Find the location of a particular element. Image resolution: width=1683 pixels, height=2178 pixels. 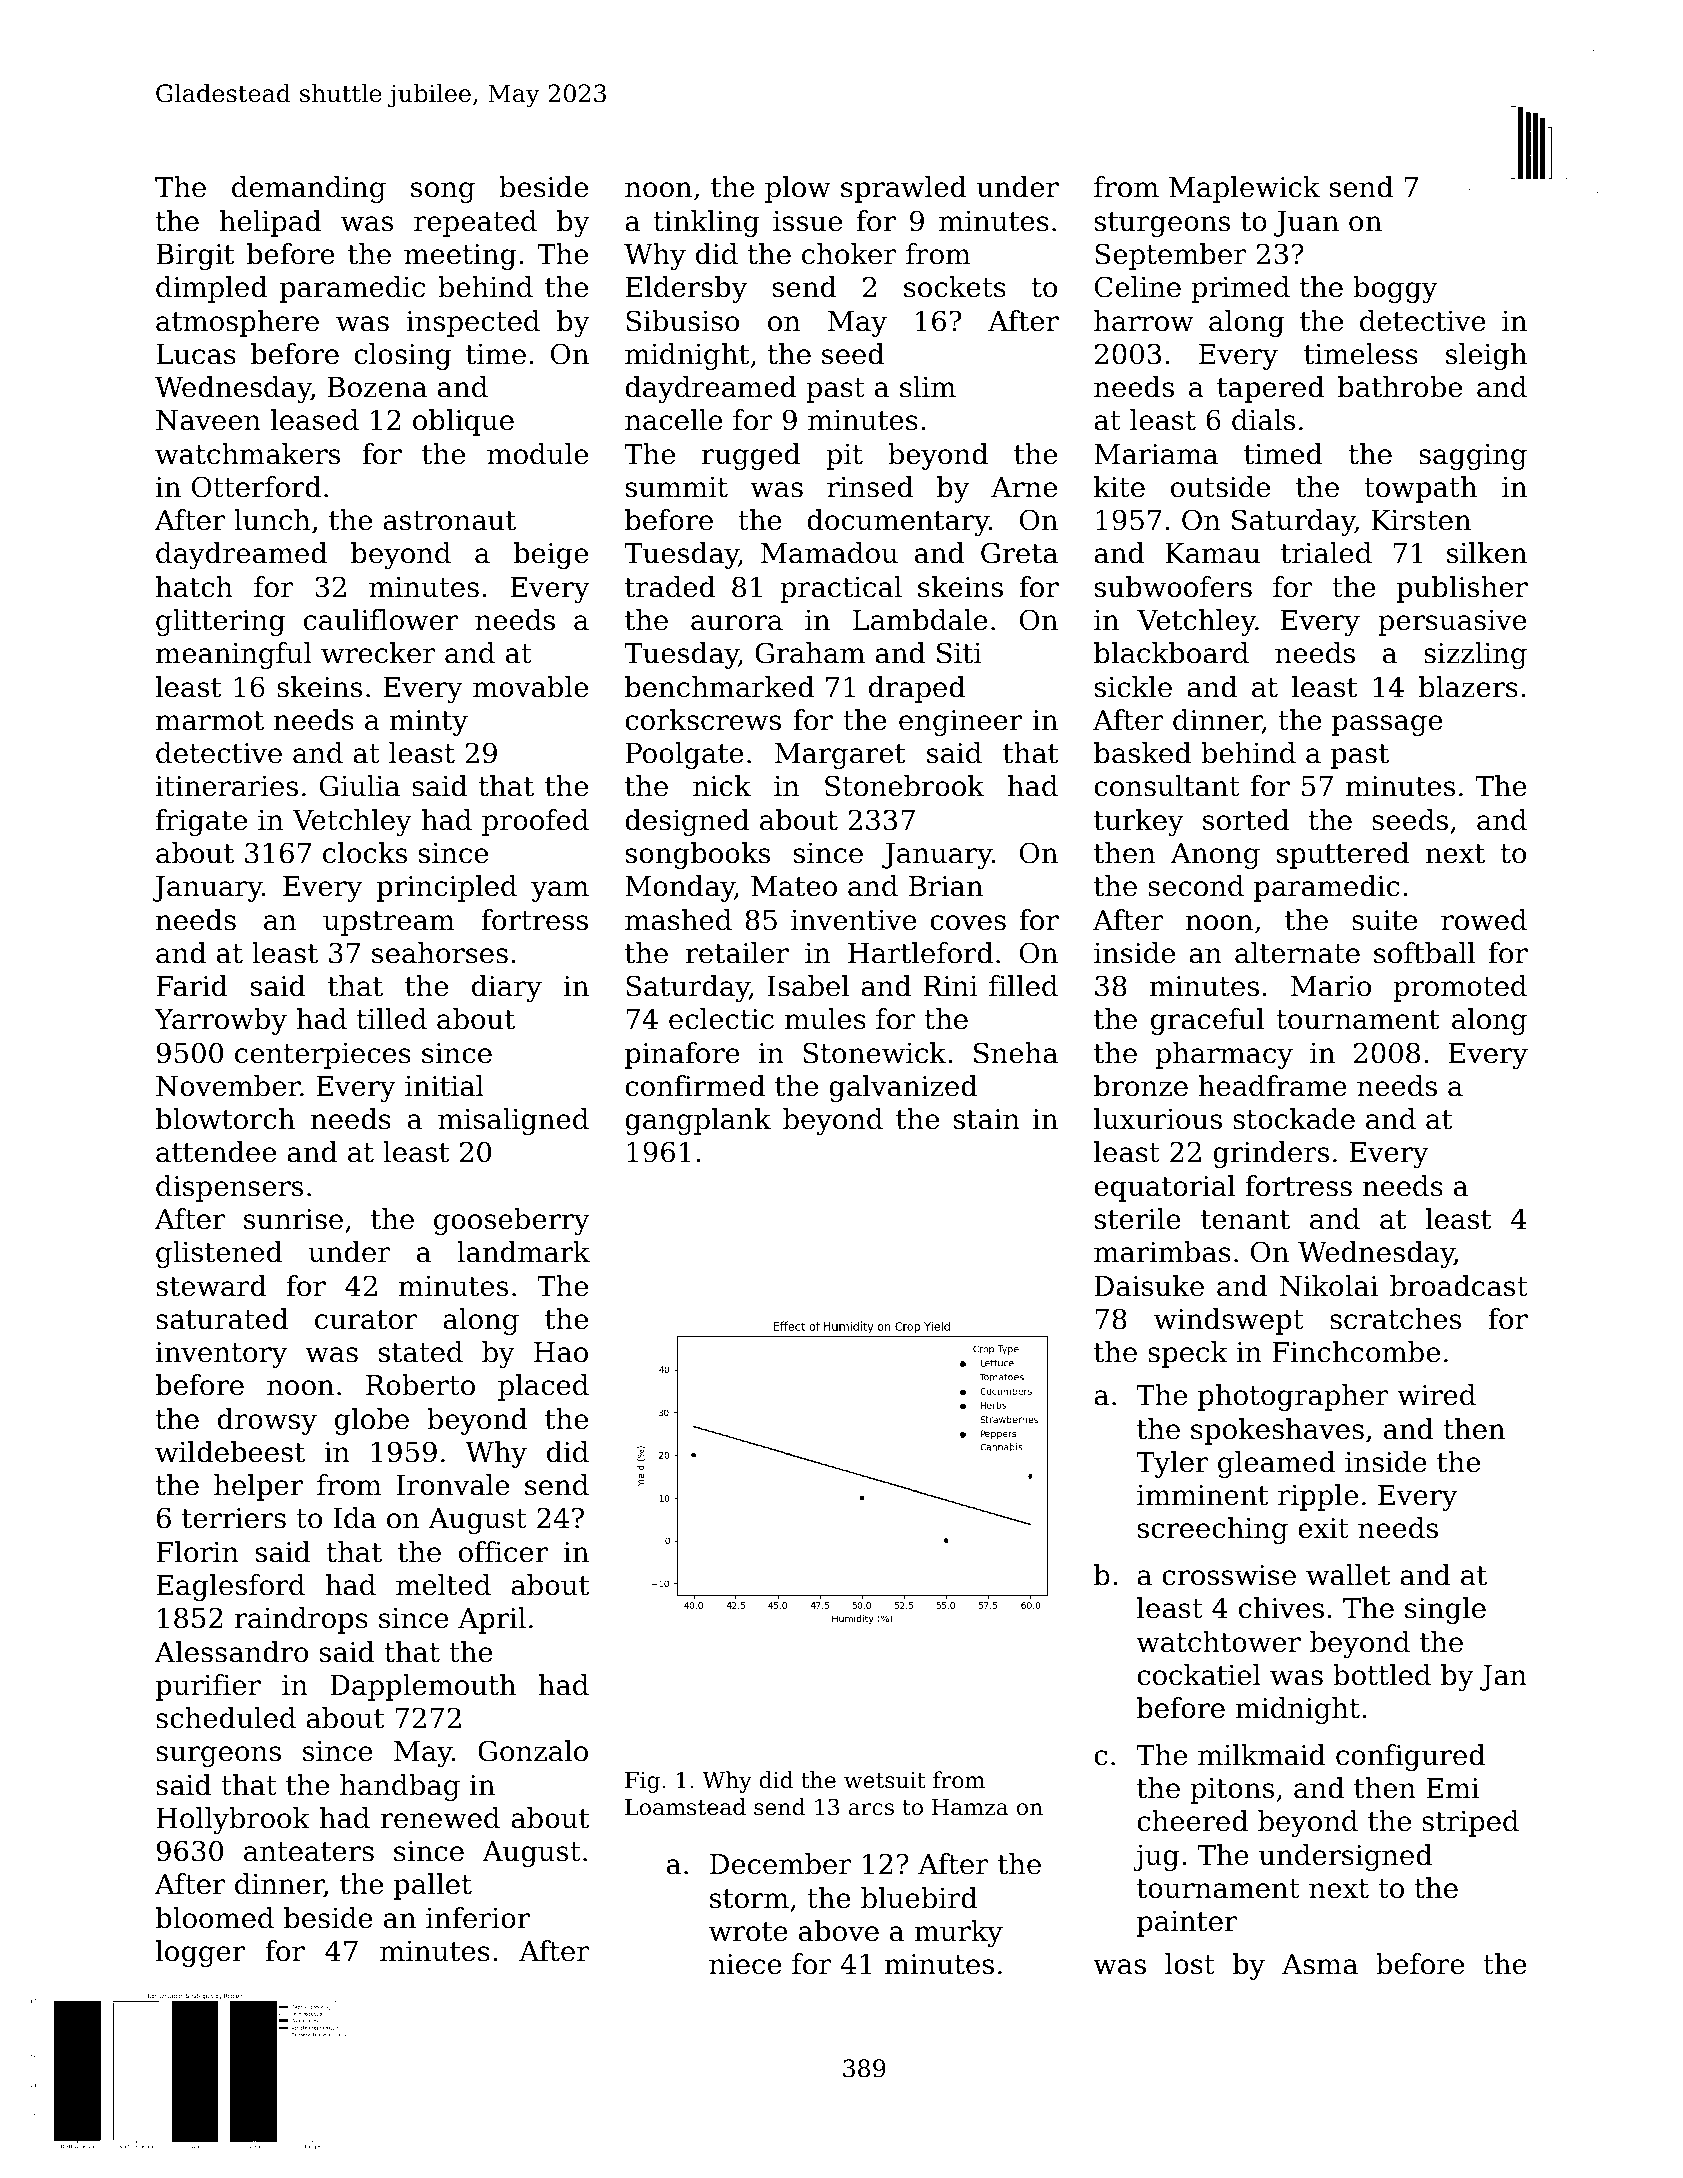

second is located at coordinates (1196, 886).
